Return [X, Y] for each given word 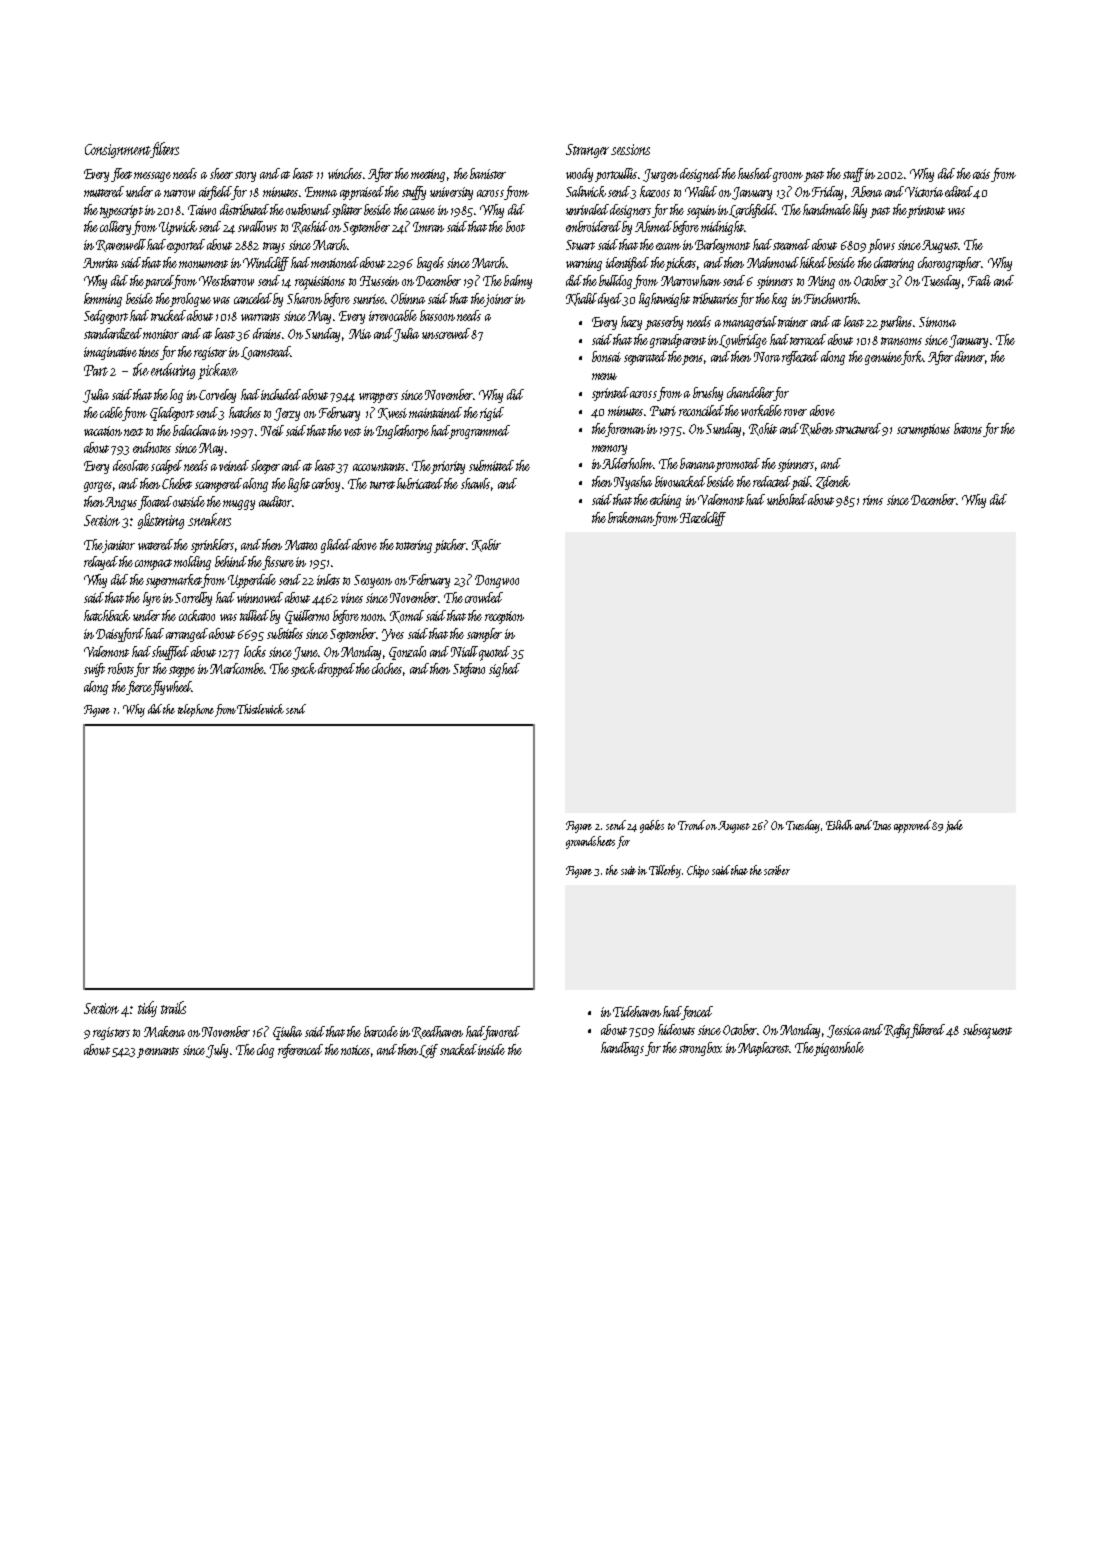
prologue [190, 300]
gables [652, 826]
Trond [691, 825]
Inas [882, 825]
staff [853, 175]
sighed [504, 670]
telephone [196, 710]
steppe [182, 671]
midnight [722, 228]
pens [692, 360]
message [152, 177]
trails [173, 1007]
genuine [883, 358]
